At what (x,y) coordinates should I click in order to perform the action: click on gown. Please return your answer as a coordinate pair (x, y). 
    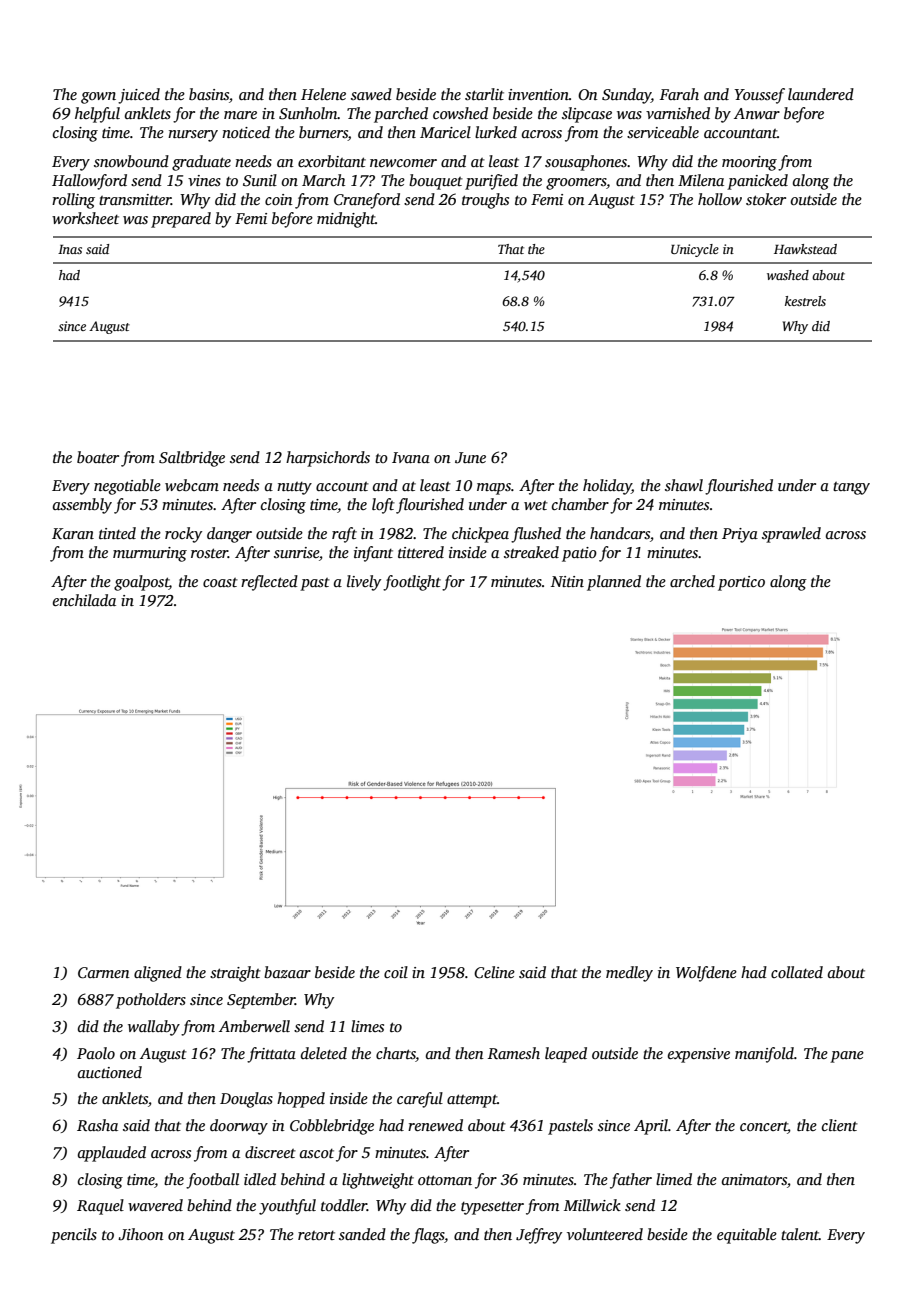
    Looking at the image, I should click on (98, 98).
